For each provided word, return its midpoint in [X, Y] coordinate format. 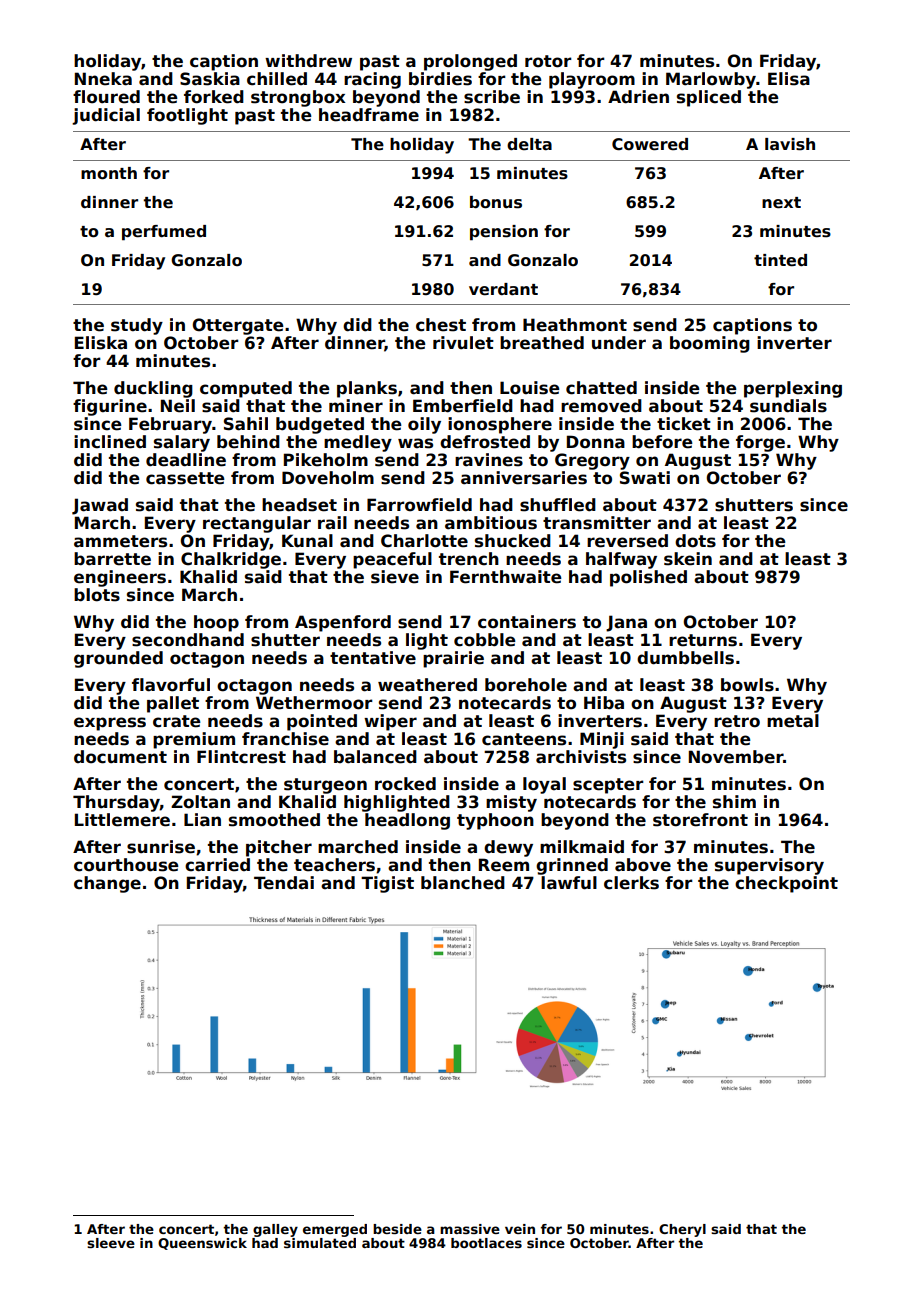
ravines [489, 460]
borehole [526, 685]
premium [194, 740]
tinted [780, 260]
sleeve [111, 1243]
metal [793, 721]
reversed [627, 541]
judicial [106, 116]
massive [470, 1229]
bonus [496, 202]
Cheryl [682, 1230]
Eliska [101, 343]
